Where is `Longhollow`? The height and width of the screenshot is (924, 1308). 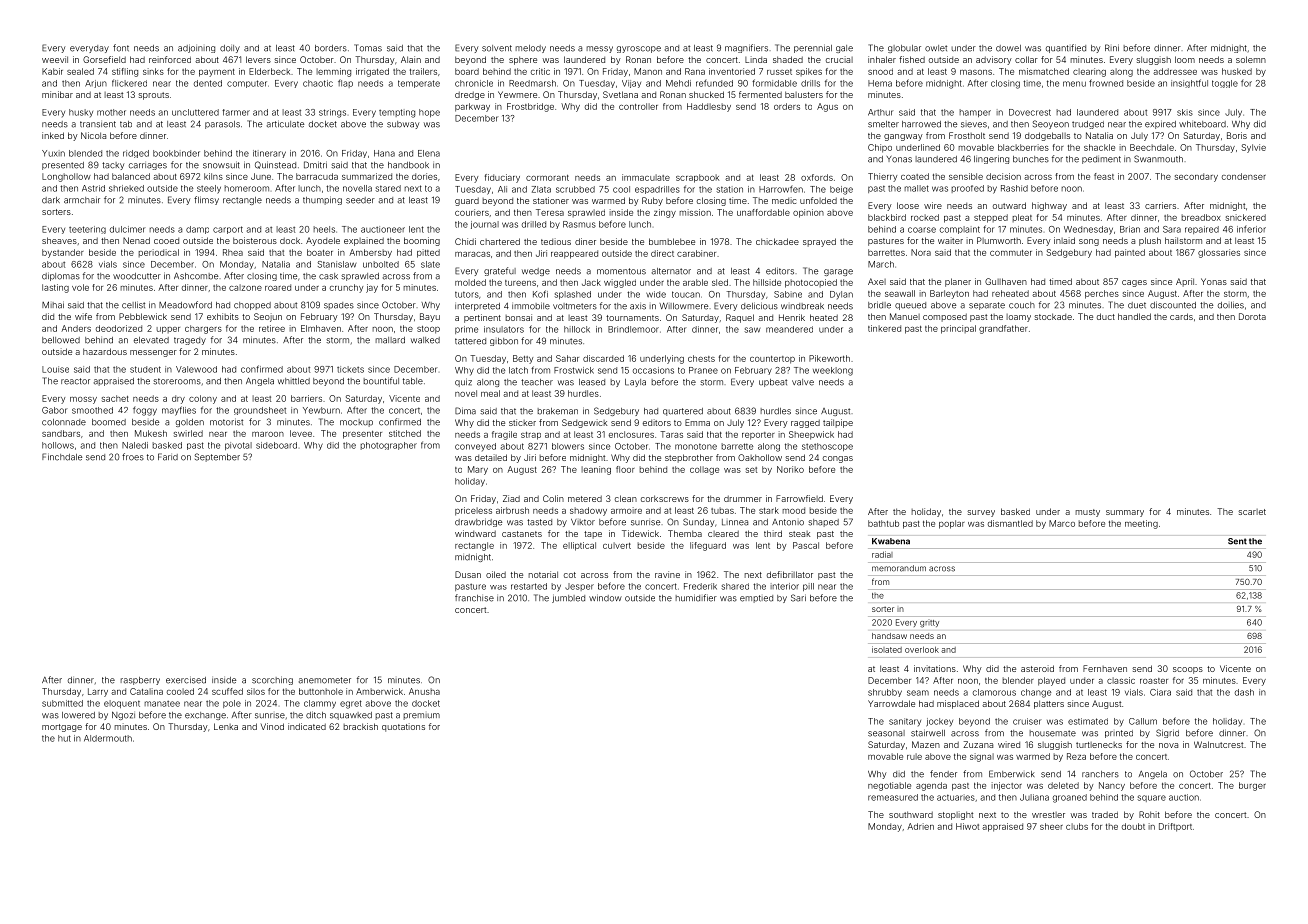
Longhollow is located at coordinates (66, 177).
